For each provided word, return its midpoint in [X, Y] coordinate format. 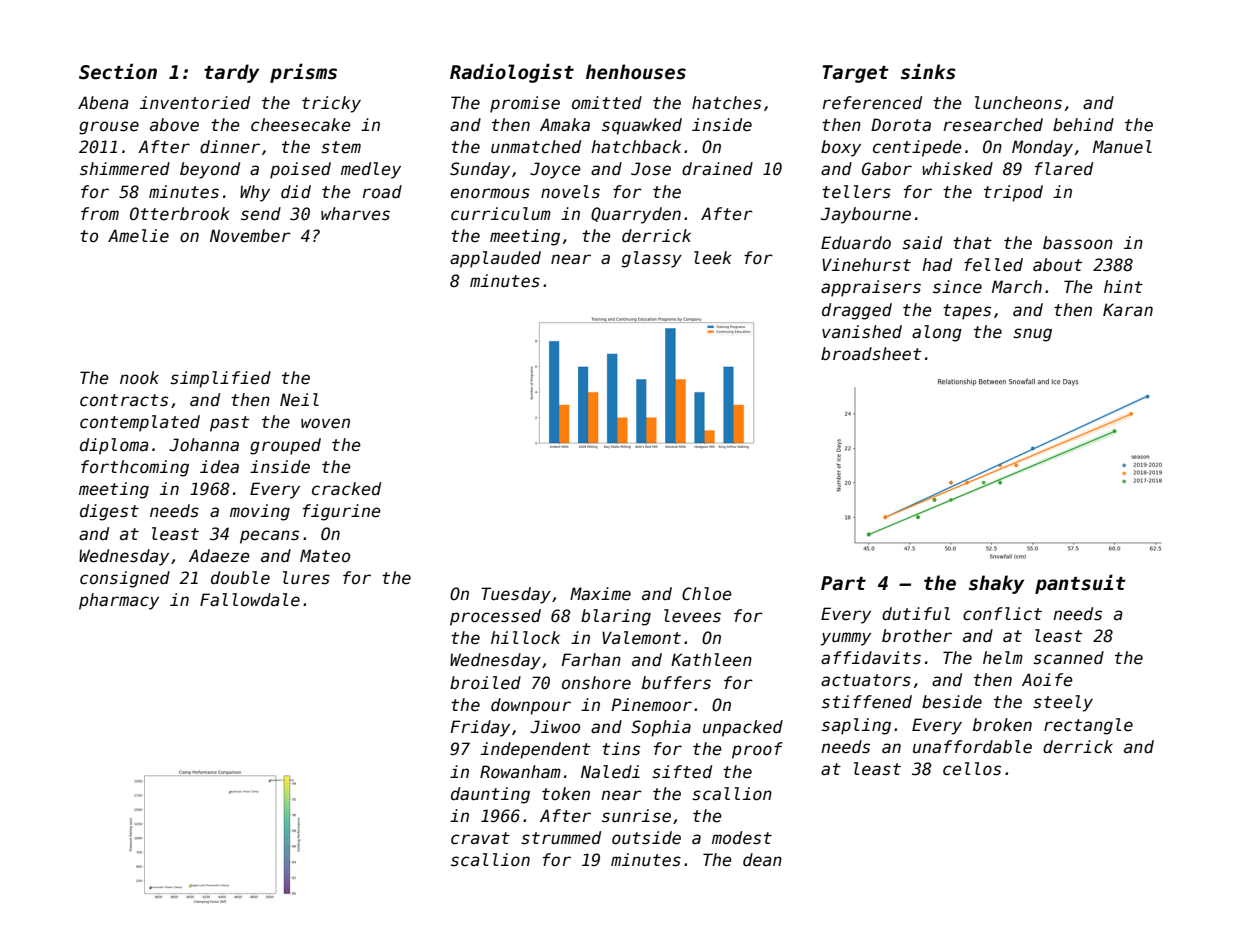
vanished [862, 332]
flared [1064, 169]
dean [762, 860]
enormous [490, 193]
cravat [480, 838]
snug [1032, 335]
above [174, 125]
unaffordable [972, 747]
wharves [355, 214]
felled [993, 265]
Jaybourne [866, 215]
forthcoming [135, 468]
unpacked [743, 728]
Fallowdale [250, 600]
